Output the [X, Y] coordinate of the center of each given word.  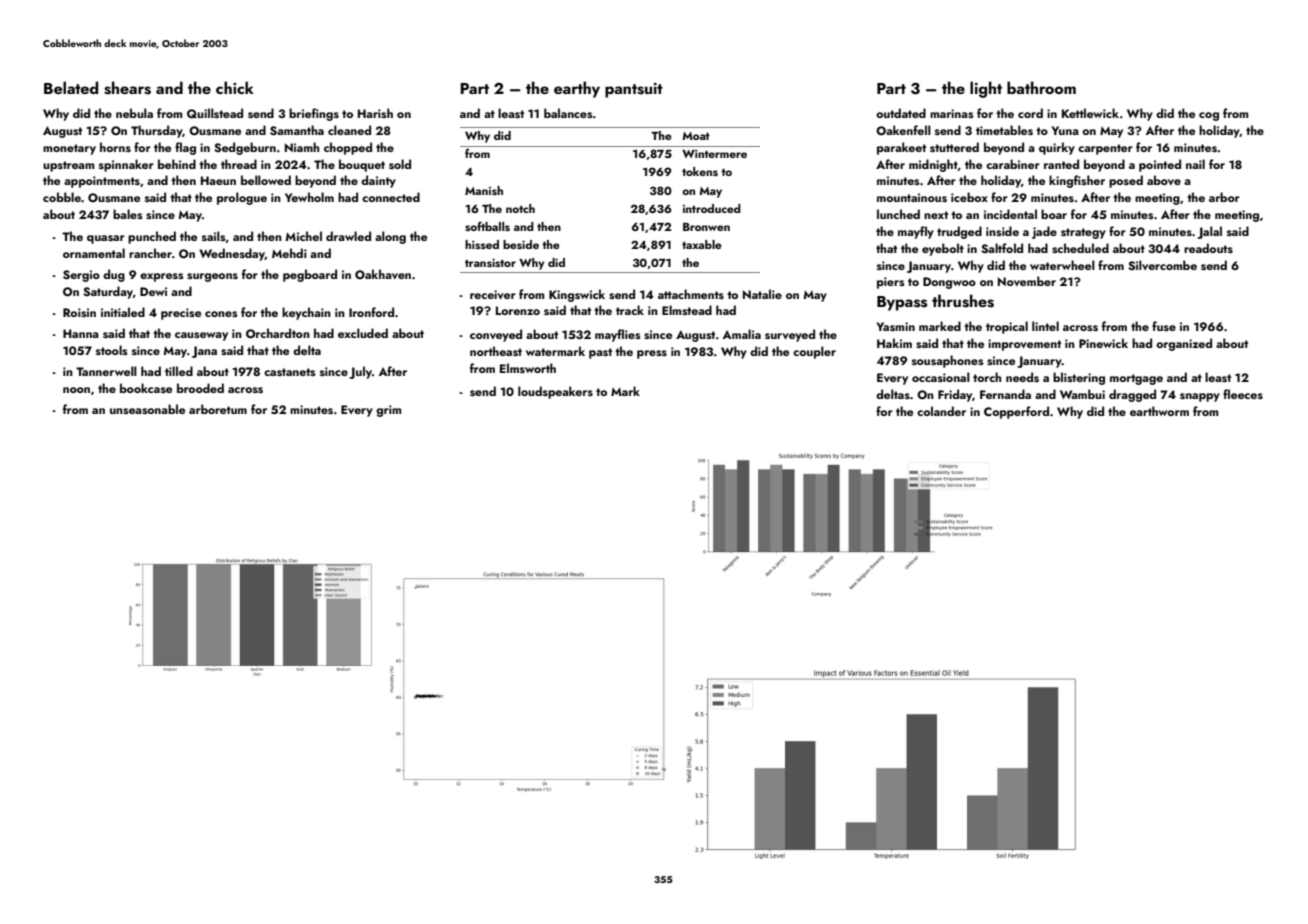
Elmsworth [528, 368]
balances [568, 113]
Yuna [1065, 130]
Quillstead [215, 113]
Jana [204, 352]
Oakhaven [383, 274]
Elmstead [687, 310]
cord [1030, 113]
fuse [1164, 326]
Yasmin [895, 326]
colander [941, 411]
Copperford [1016, 412]
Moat [696, 136]
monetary [69, 149]
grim [388, 411]
